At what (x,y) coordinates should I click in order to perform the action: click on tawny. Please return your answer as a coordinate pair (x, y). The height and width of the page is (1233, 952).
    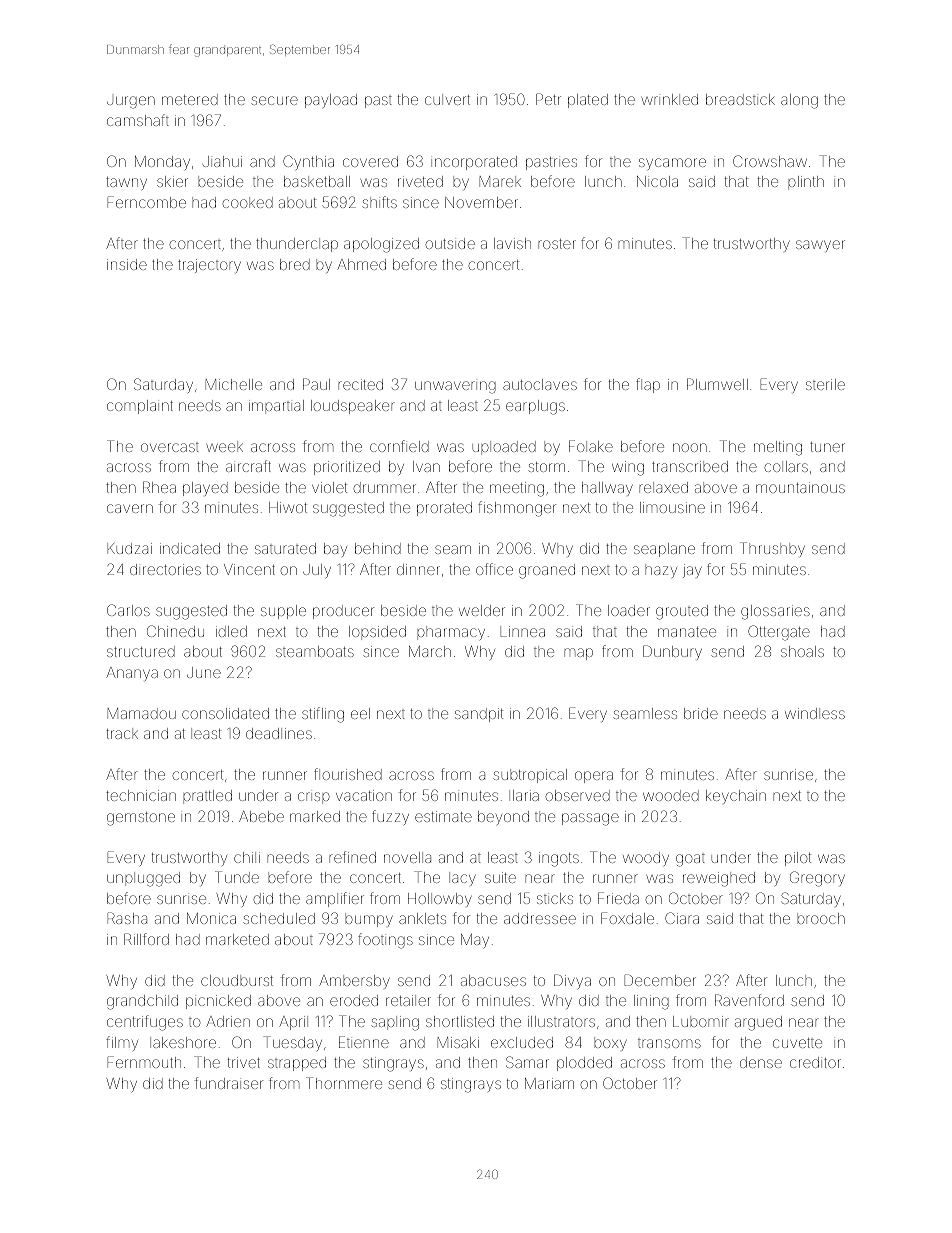
    Looking at the image, I should click on (126, 183).
